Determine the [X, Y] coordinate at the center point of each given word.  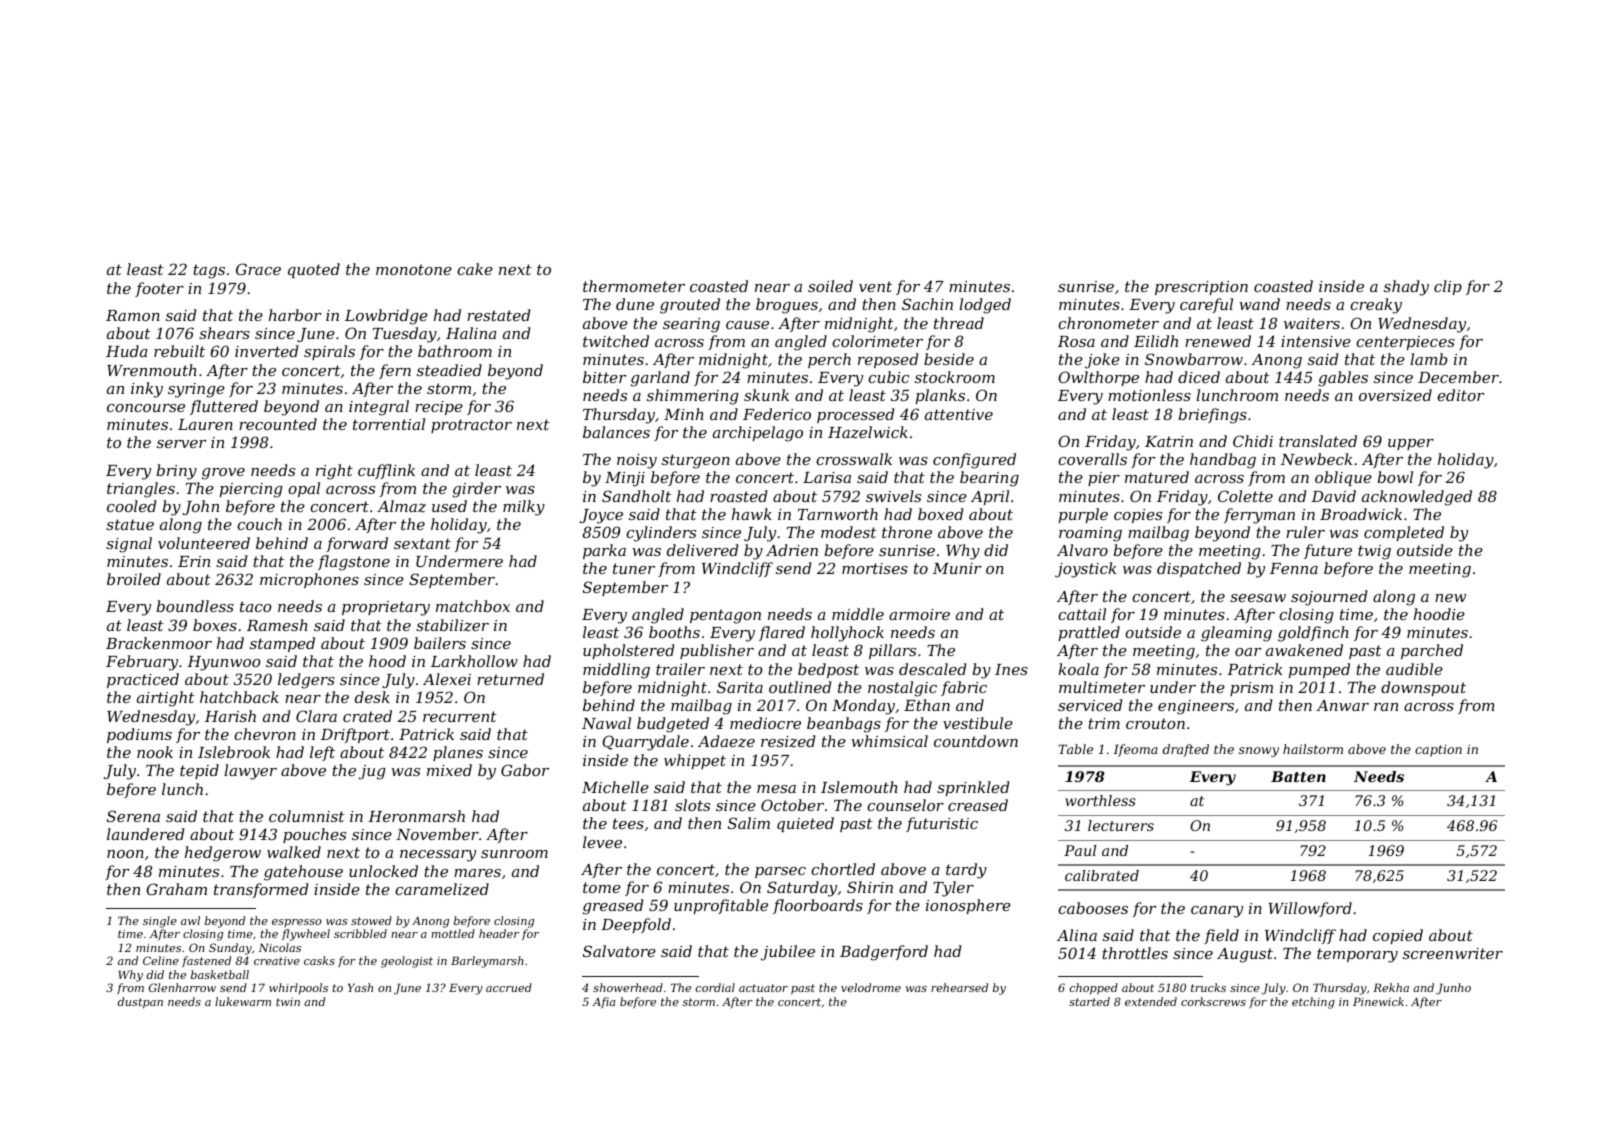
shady [1406, 288]
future [1328, 551]
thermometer [634, 286]
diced [1199, 377]
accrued [509, 987]
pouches [314, 835]
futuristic [942, 824]
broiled [134, 579]
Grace [258, 269]
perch [829, 360]
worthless [1100, 800]
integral [379, 408]
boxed [940, 514]
